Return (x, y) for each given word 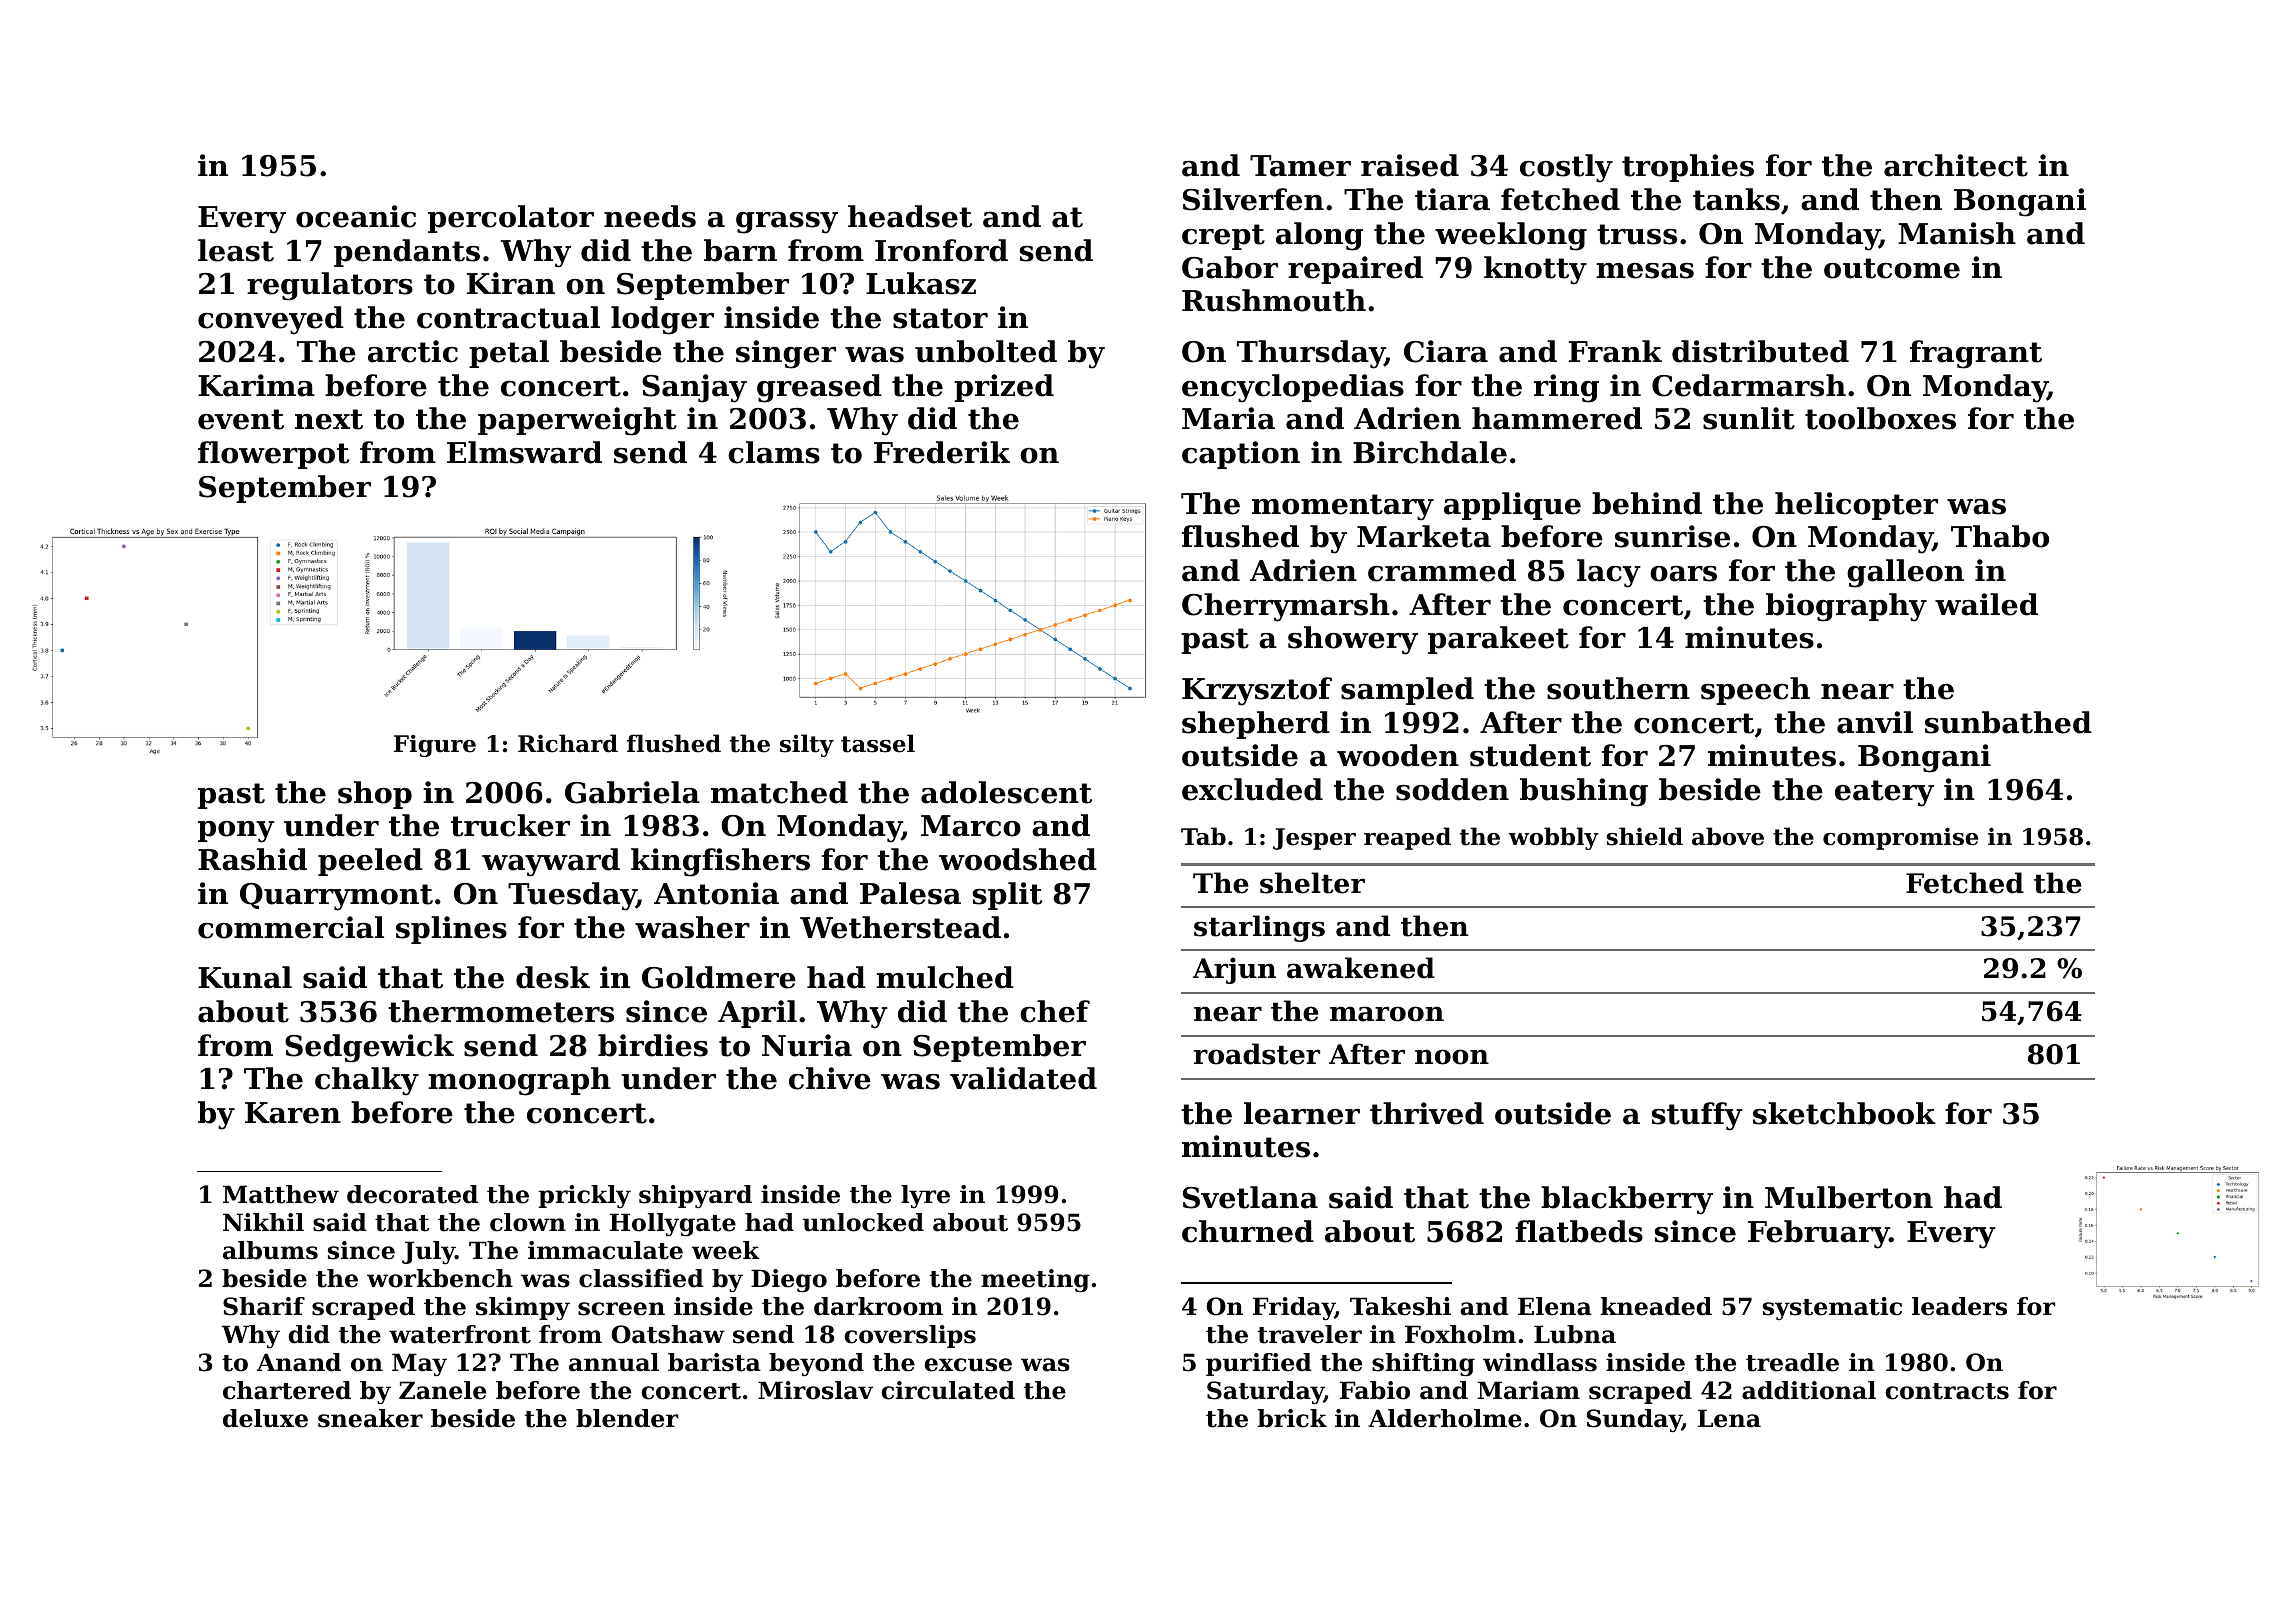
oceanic (356, 216)
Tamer (1300, 166)
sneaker (370, 1418)
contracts (1947, 1391)
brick (1292, 1418)
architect (1956, 165)
